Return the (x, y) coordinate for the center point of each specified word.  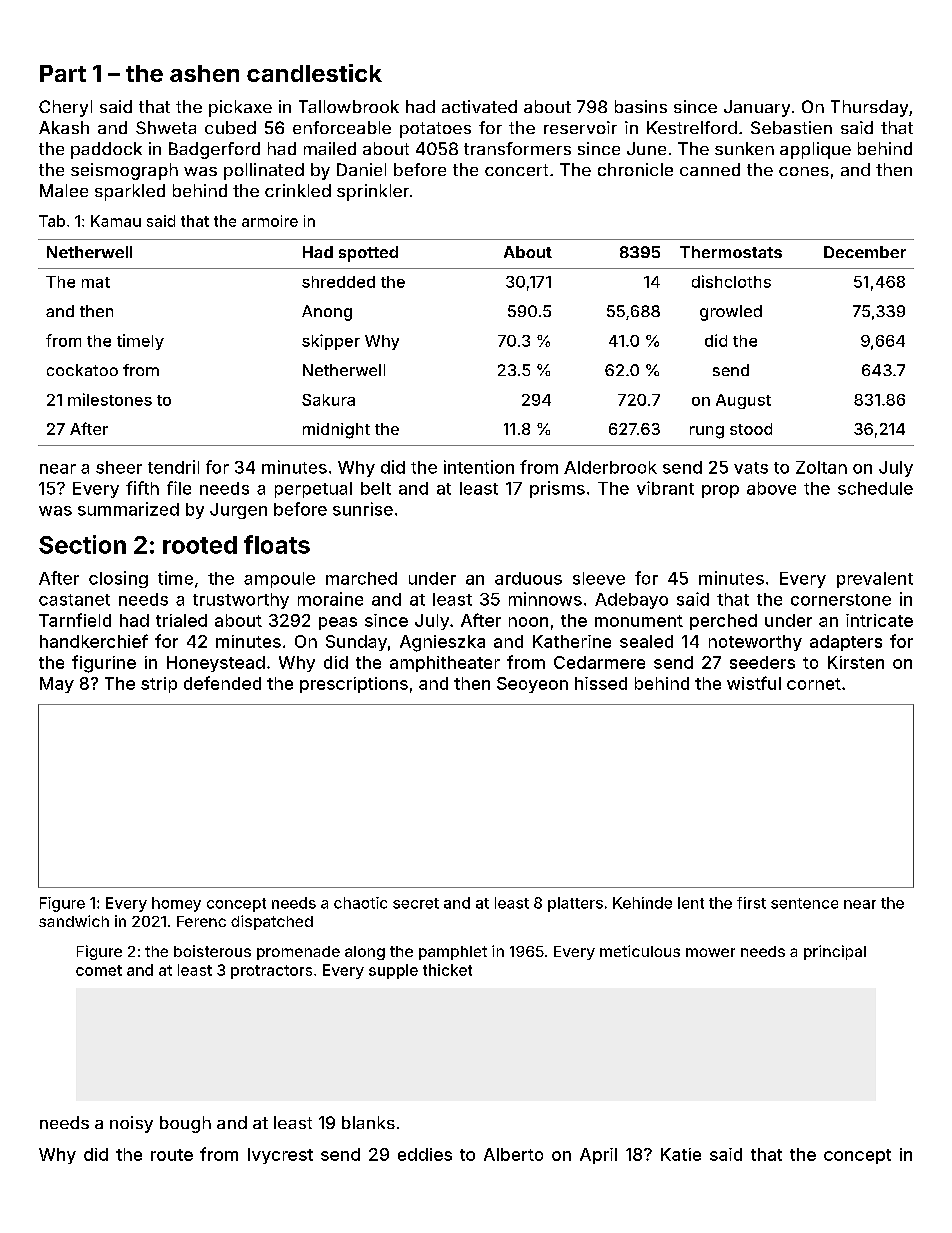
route (172, 1155)
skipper (331, 342)
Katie (681, 1154)
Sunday (356, 643)
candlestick (314, 73)
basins (641, 106)
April (598, 1156)
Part (63, 73)
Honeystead (216, 664)
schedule (875, 488)
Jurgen (238, 511)
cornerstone (841, 600)
